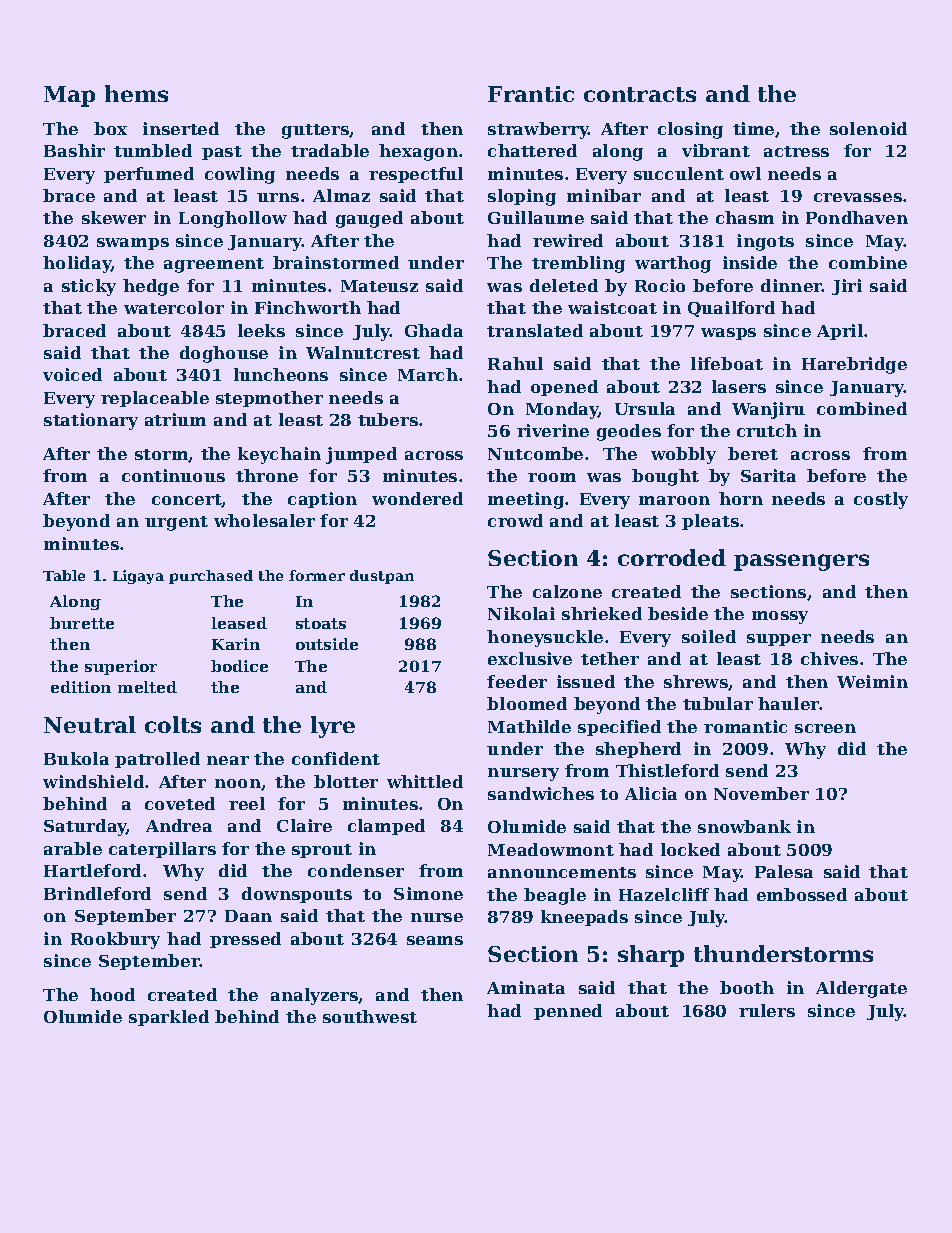 Image resolution: width=952 pixels, height=1233 pixels. What do you see at coordinates (825, 728) in the document?
I see `screen` at bounding box center [825, 728].
